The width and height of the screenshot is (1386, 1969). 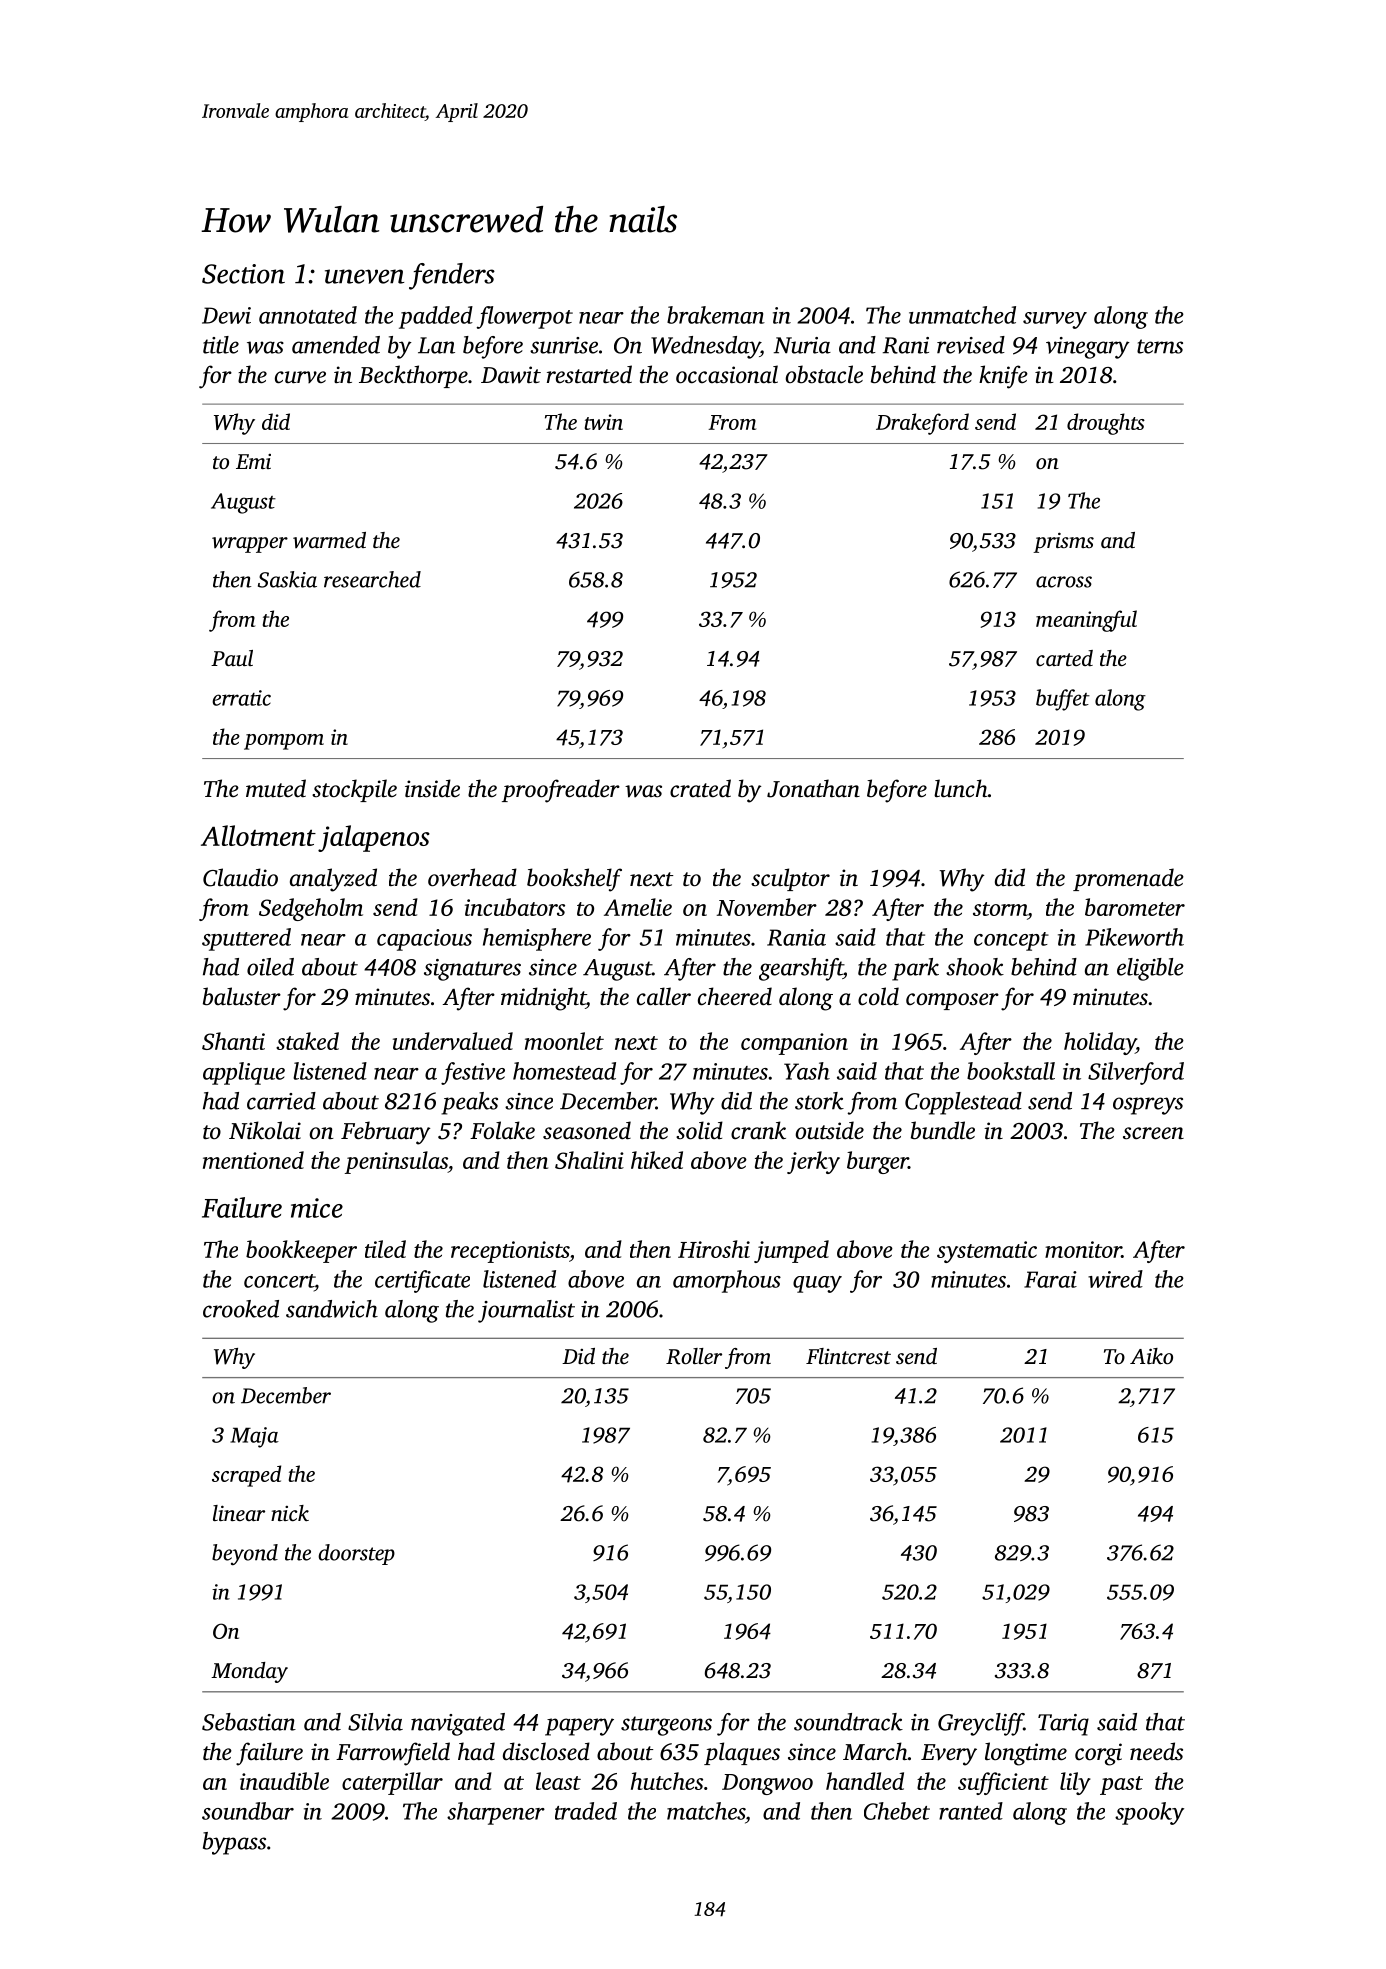 What do you see at coordinates (1055, 320) in the screenshot?
I see `survey` at bounding box center [1055, 320].
